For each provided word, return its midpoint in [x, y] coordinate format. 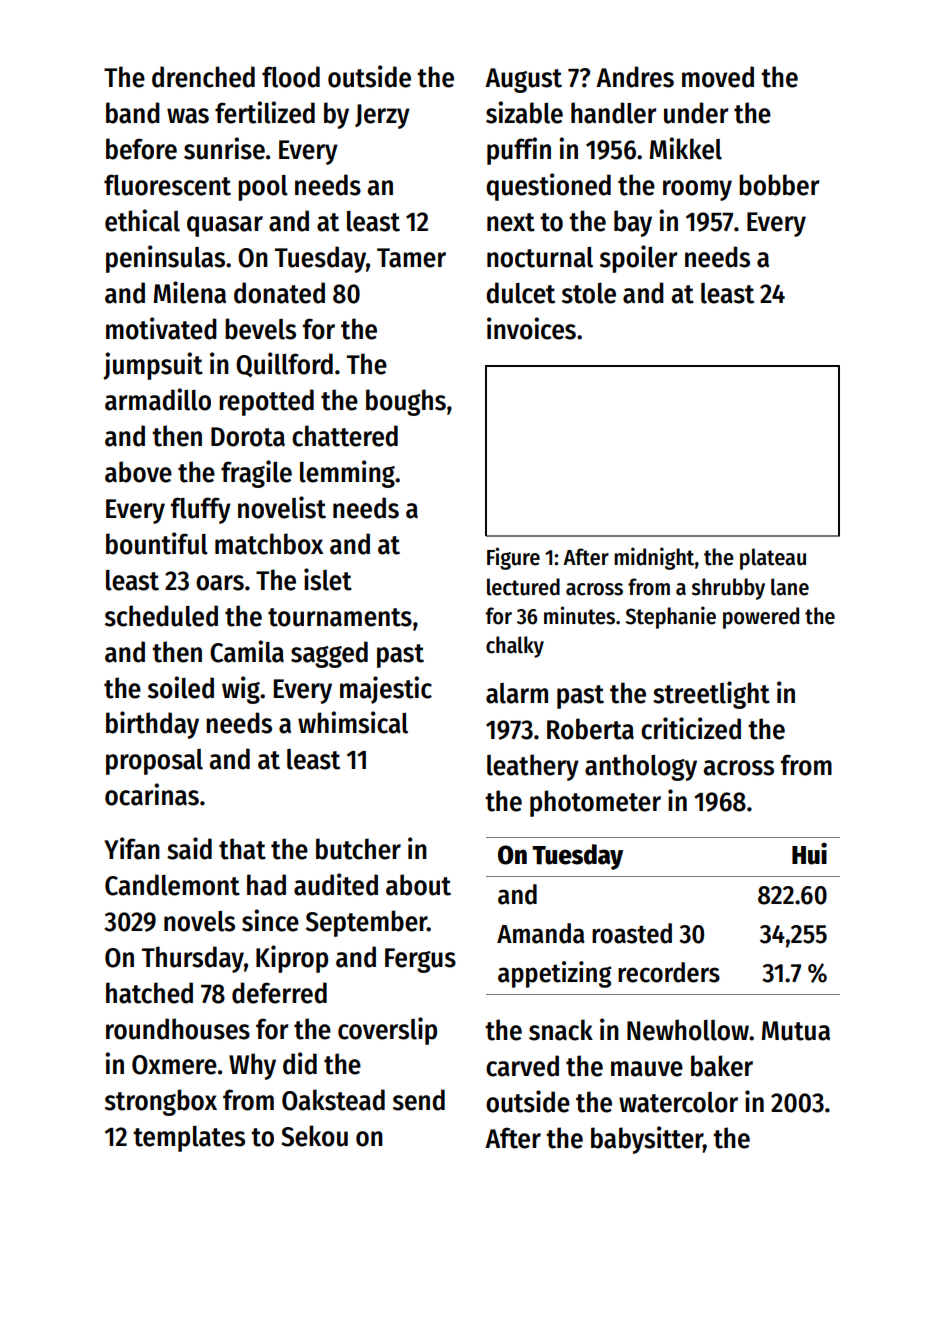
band [133, 113]
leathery [533, 767]
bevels [260, 329]
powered [761, 618]
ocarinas [152, 794]
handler [613, 113]
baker [722, 1066]
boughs [406, 402]
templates [189, 1139]
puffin [519, 151]
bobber [779, 185]
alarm [517, 693]
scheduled [161, 616]
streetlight [711, 695]
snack [561, 1030]
